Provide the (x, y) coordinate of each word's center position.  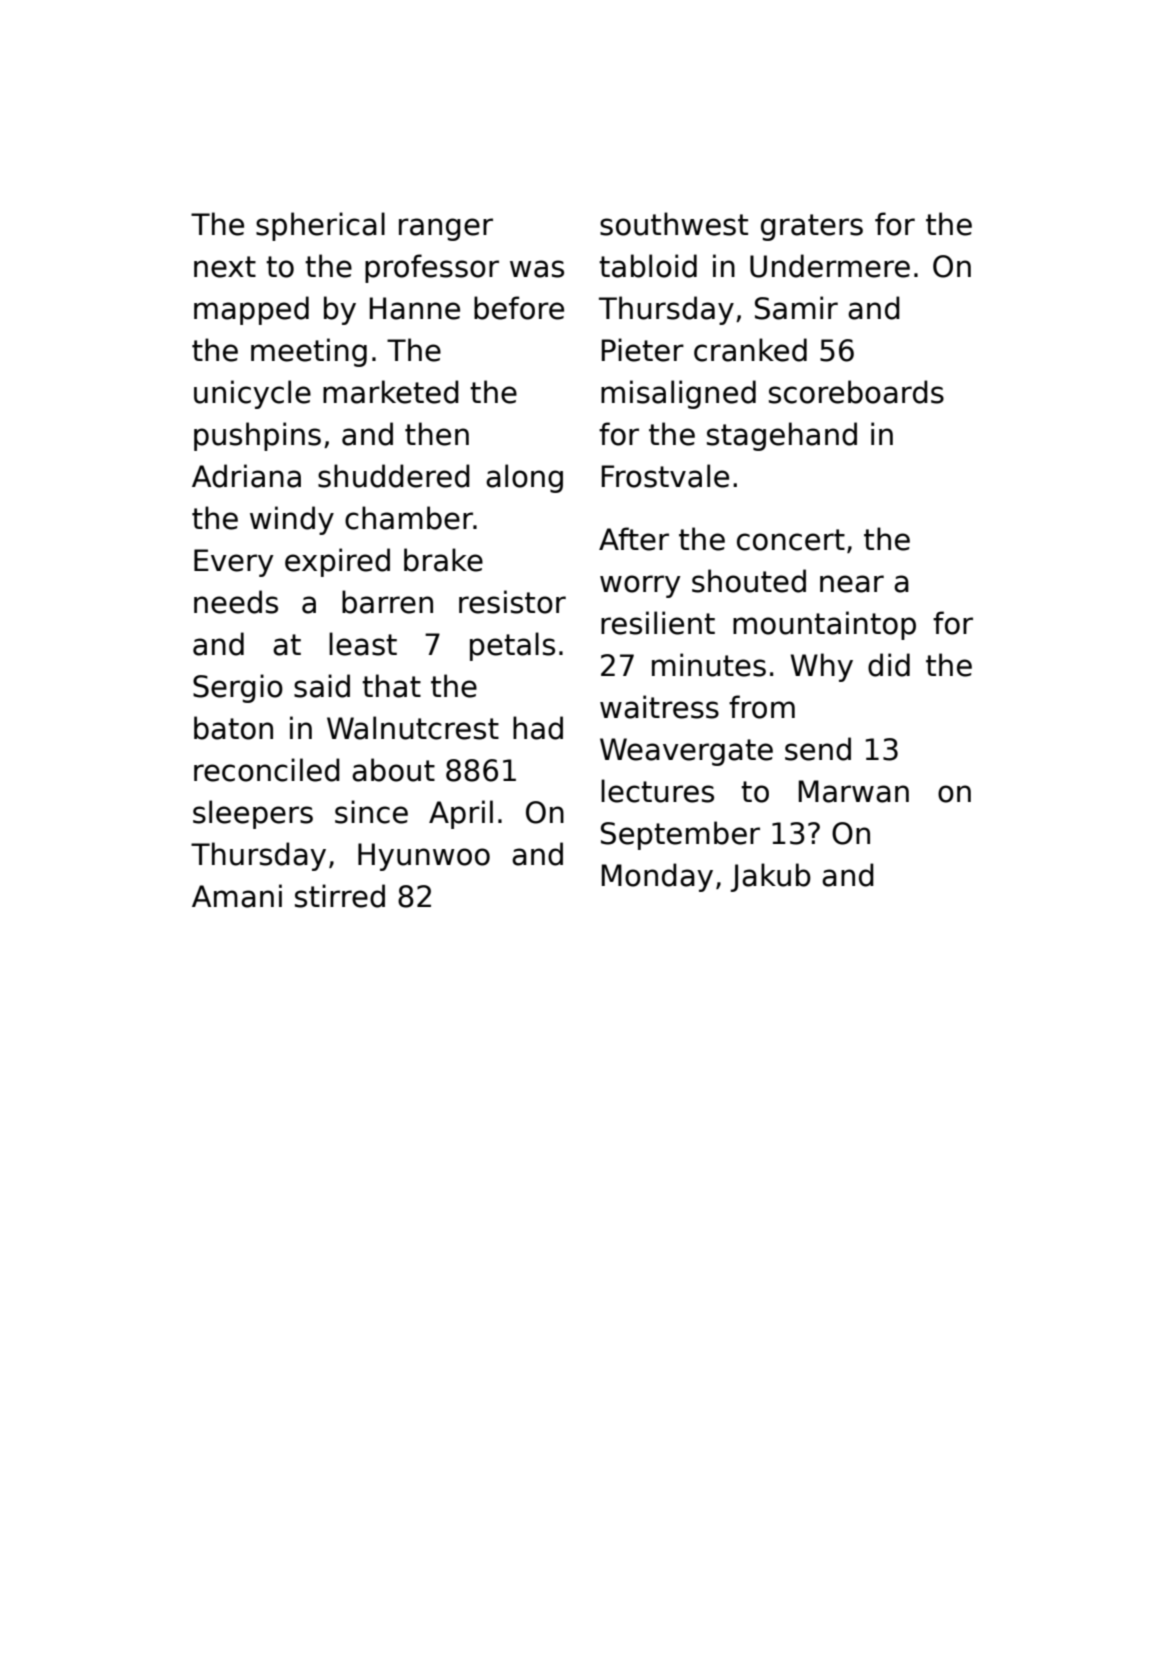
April (461, 814)
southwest (674, 224)
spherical (320, 226)
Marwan (854, 791)
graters (812, 227)
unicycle (252, 394)
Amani (237, 896)
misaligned (678, 394)
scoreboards (856, 392)
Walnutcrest (413, 728)
